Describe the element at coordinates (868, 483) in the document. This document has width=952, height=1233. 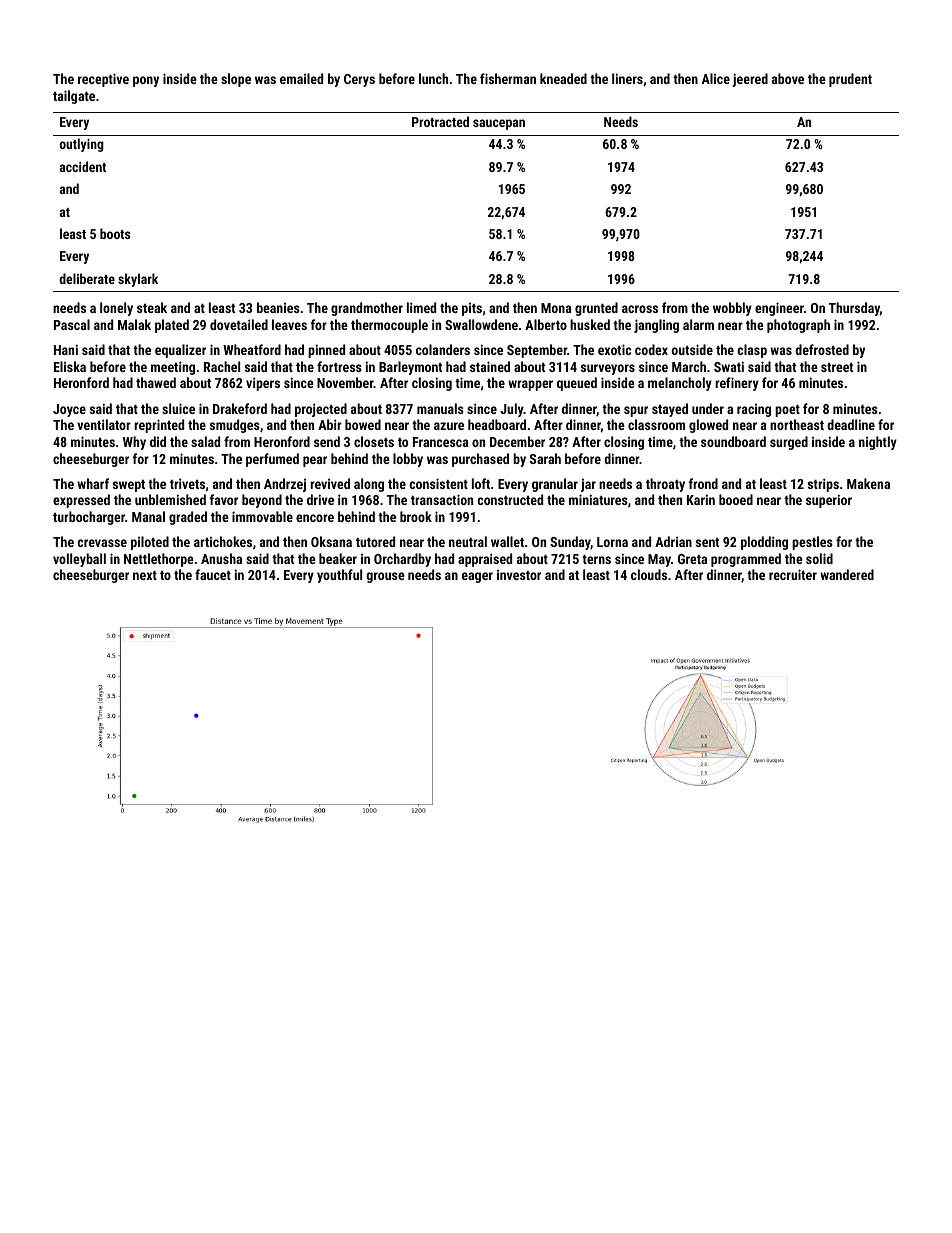
I see `Makena` at that location.
